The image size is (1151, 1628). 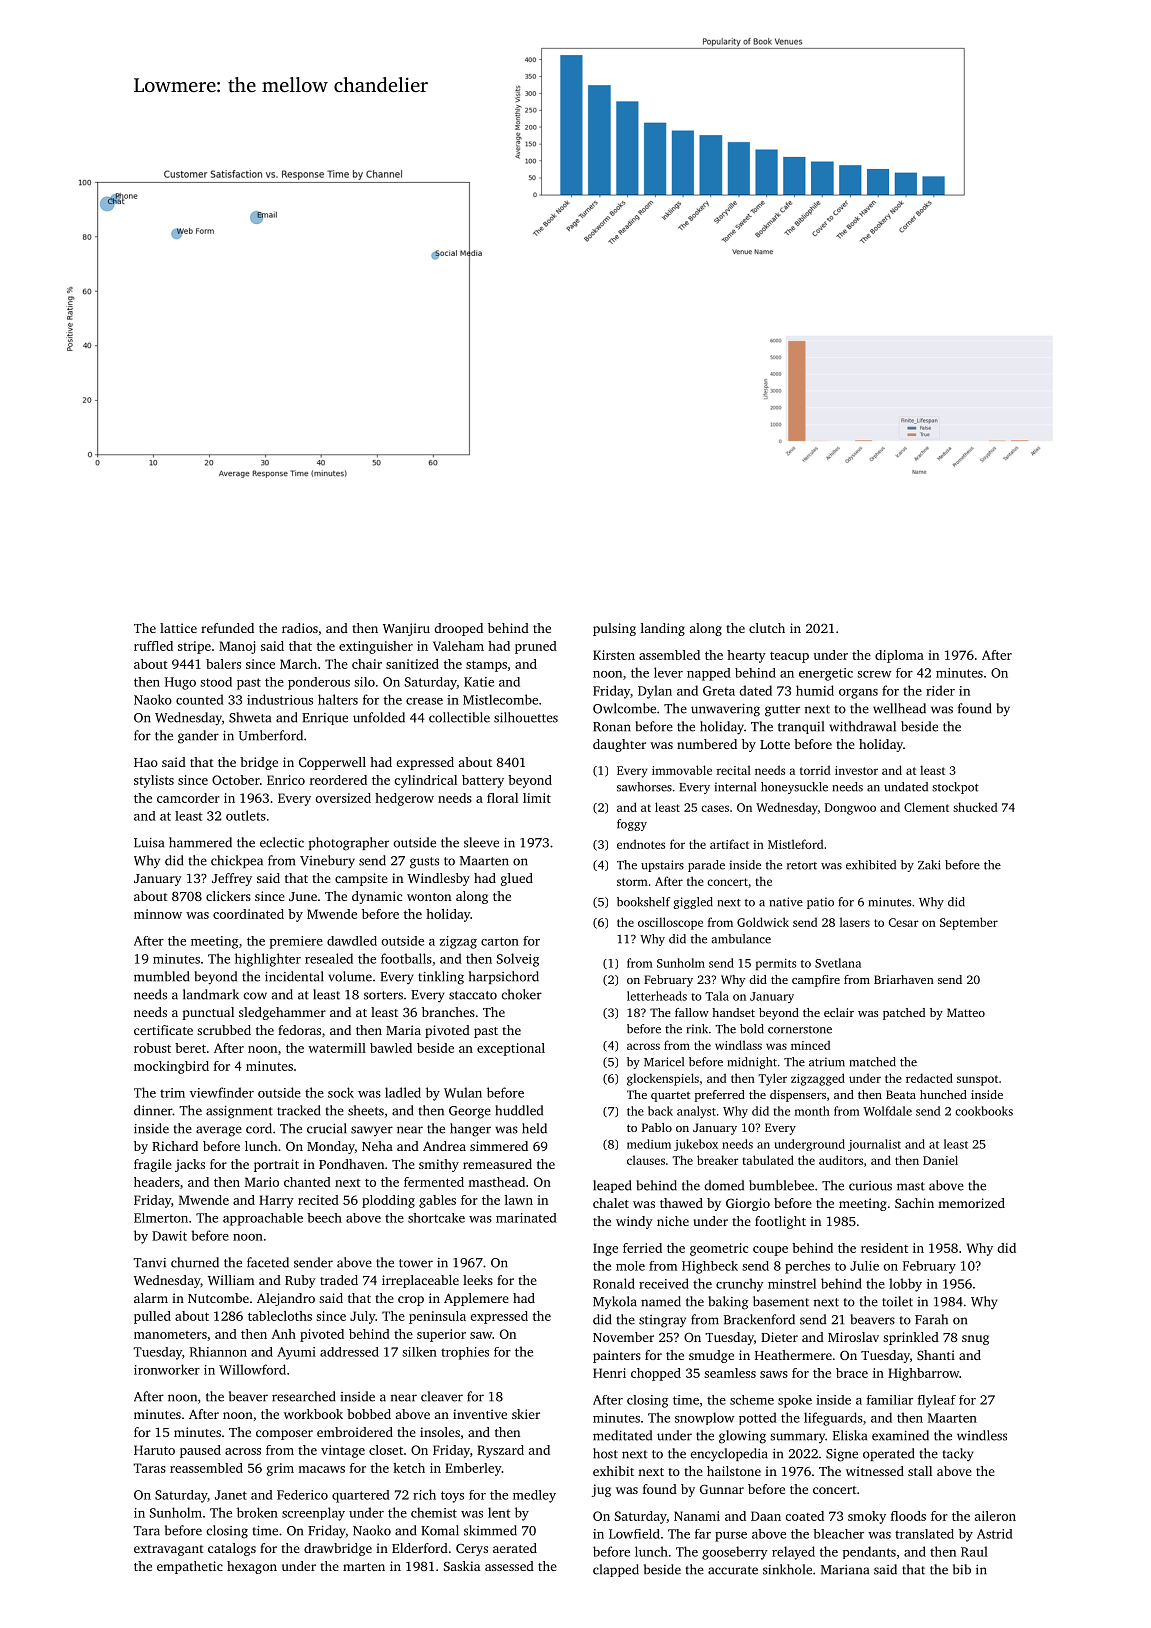 I want to click on shucked, so click(x=975, y=807).
